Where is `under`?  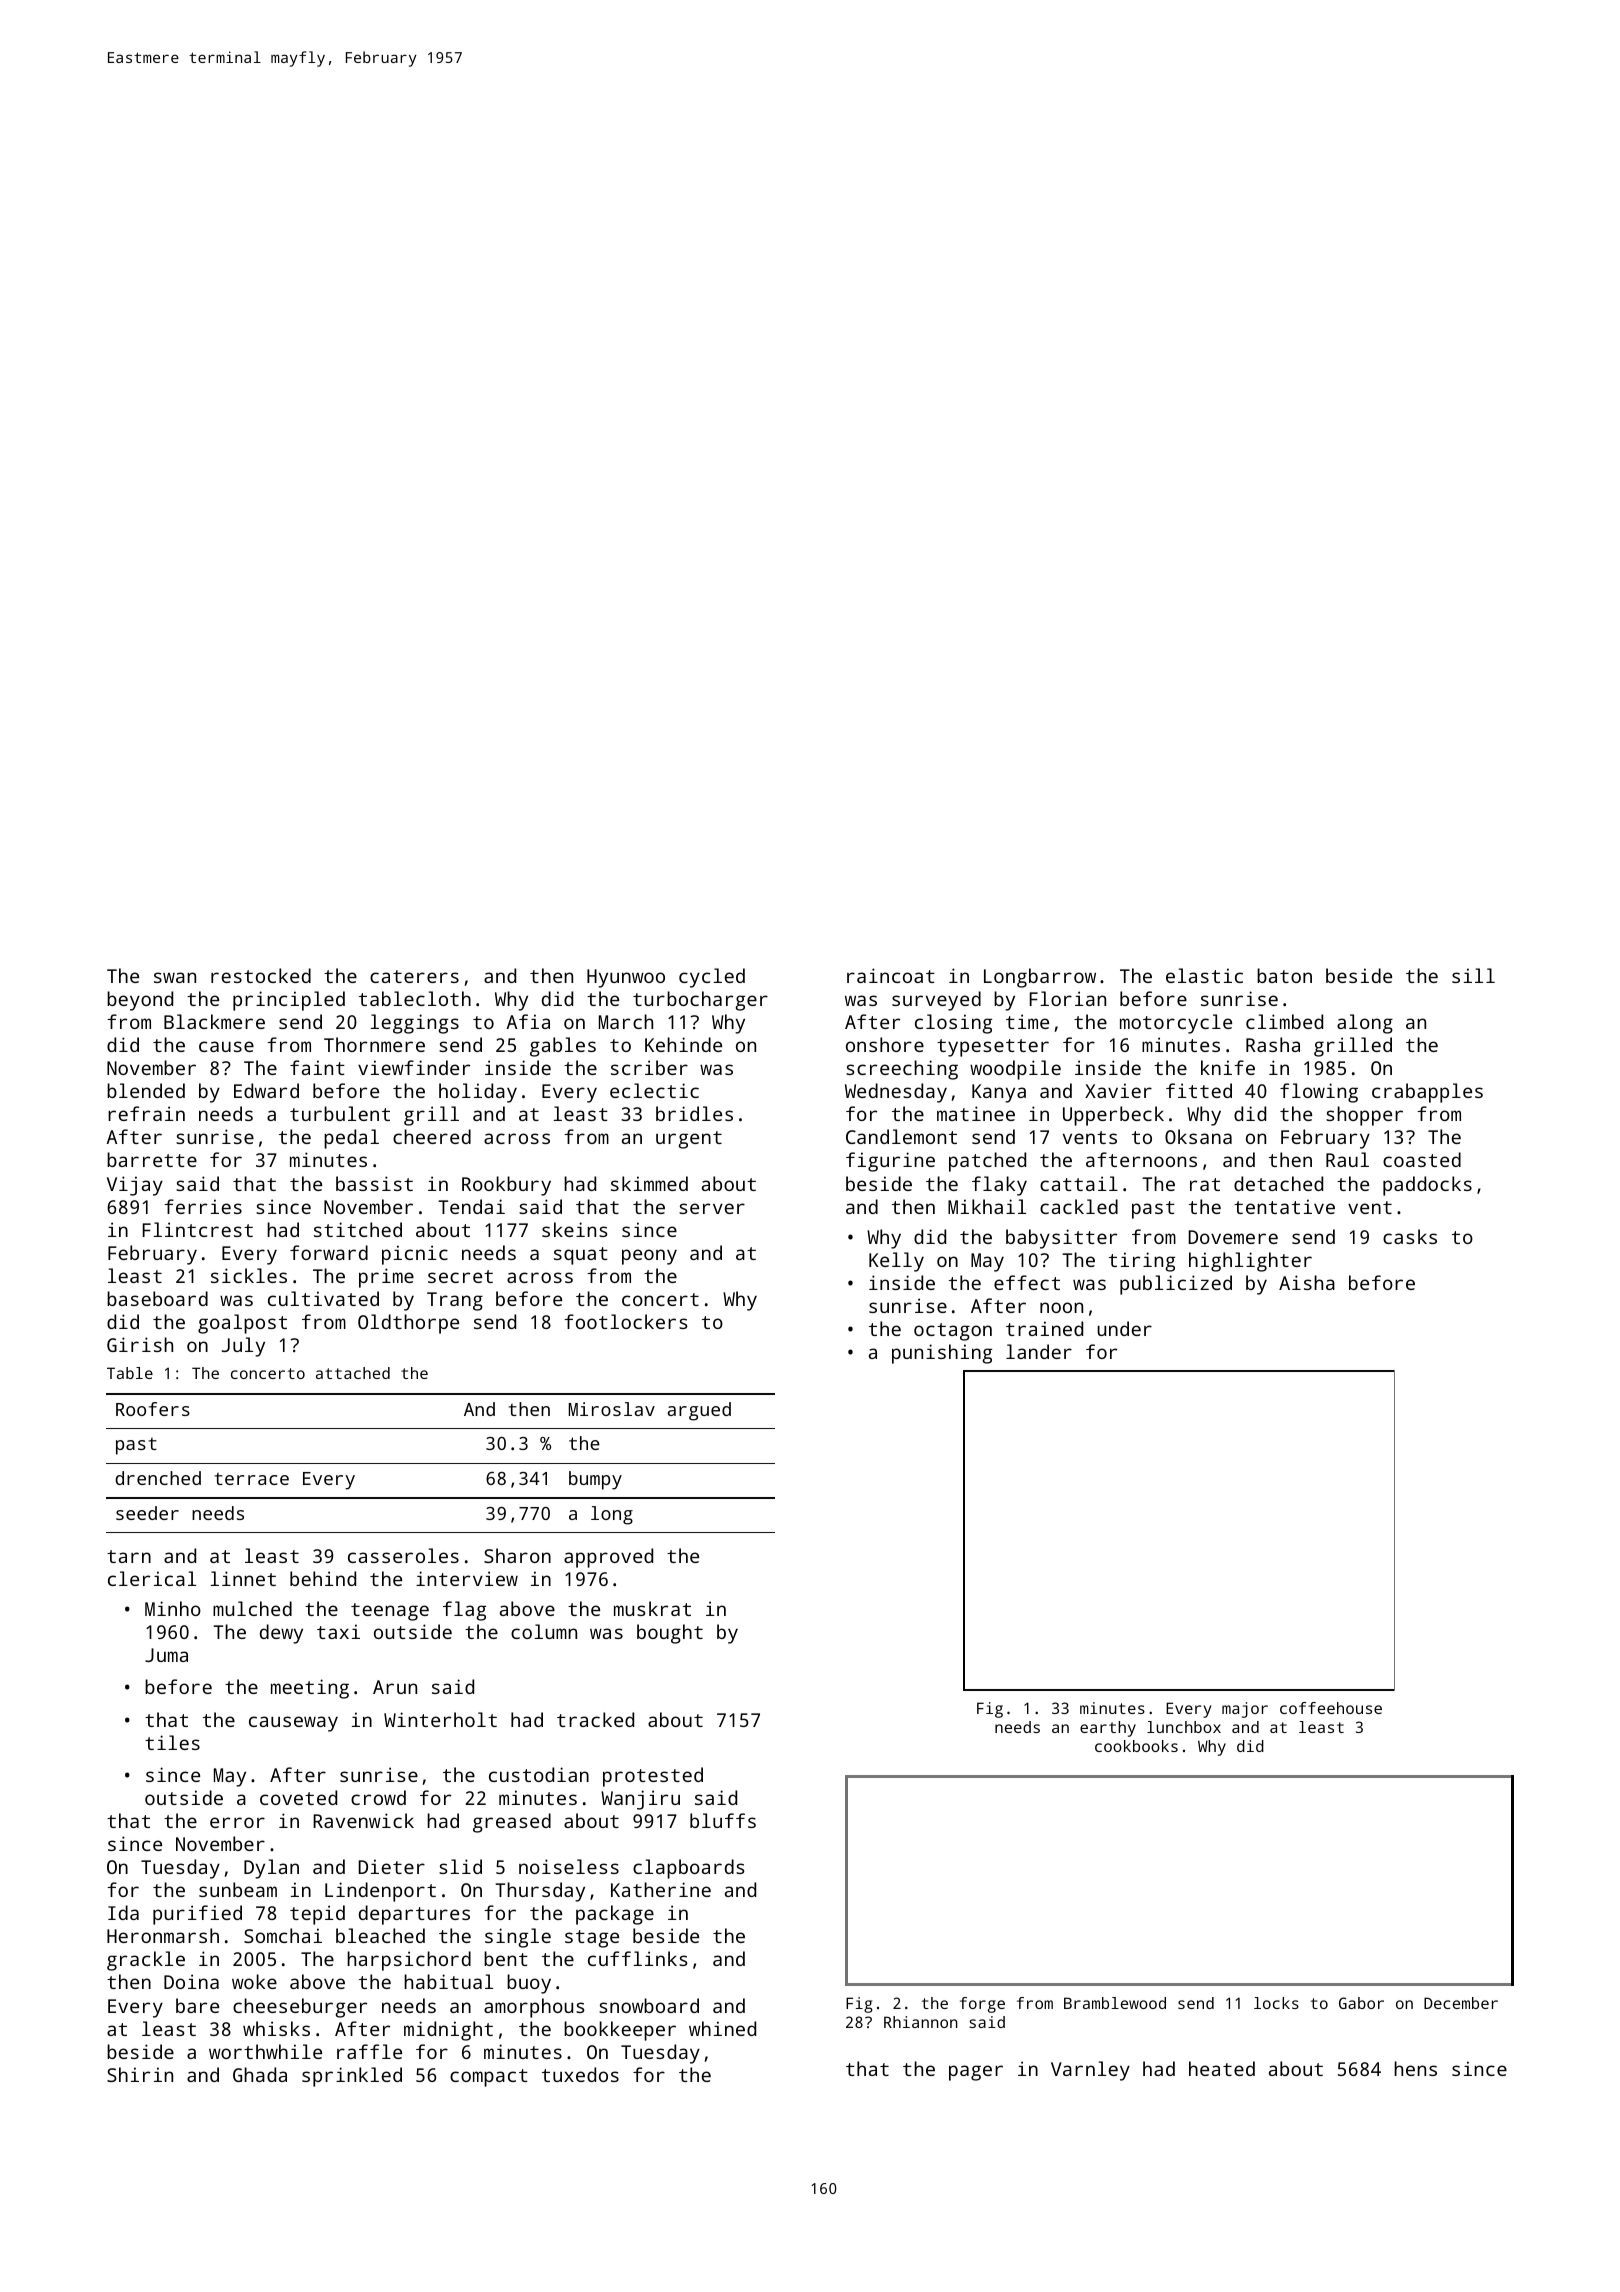 under is located at coordinates (1124, 1328).
